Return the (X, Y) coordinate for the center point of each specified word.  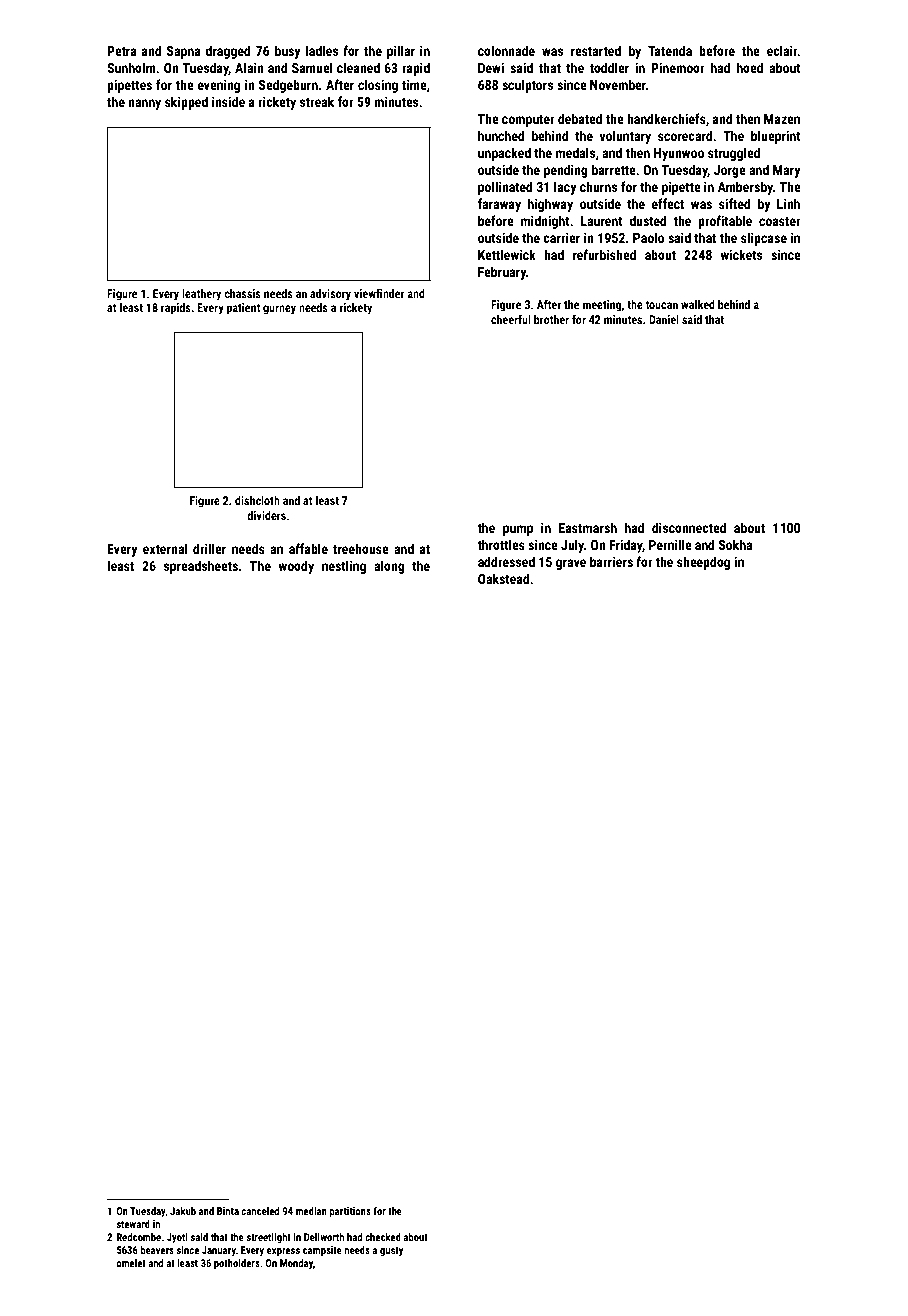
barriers (611, 561)
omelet (131, 1263)
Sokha (735, 544)
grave (571, 564)
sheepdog (703, 563)
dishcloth (257, 500)
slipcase (764, 239)
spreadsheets (201, 567)
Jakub (183, 1211)
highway (550, 205)
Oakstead (504, 578)
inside (228, 101)
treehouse (361, 548)
